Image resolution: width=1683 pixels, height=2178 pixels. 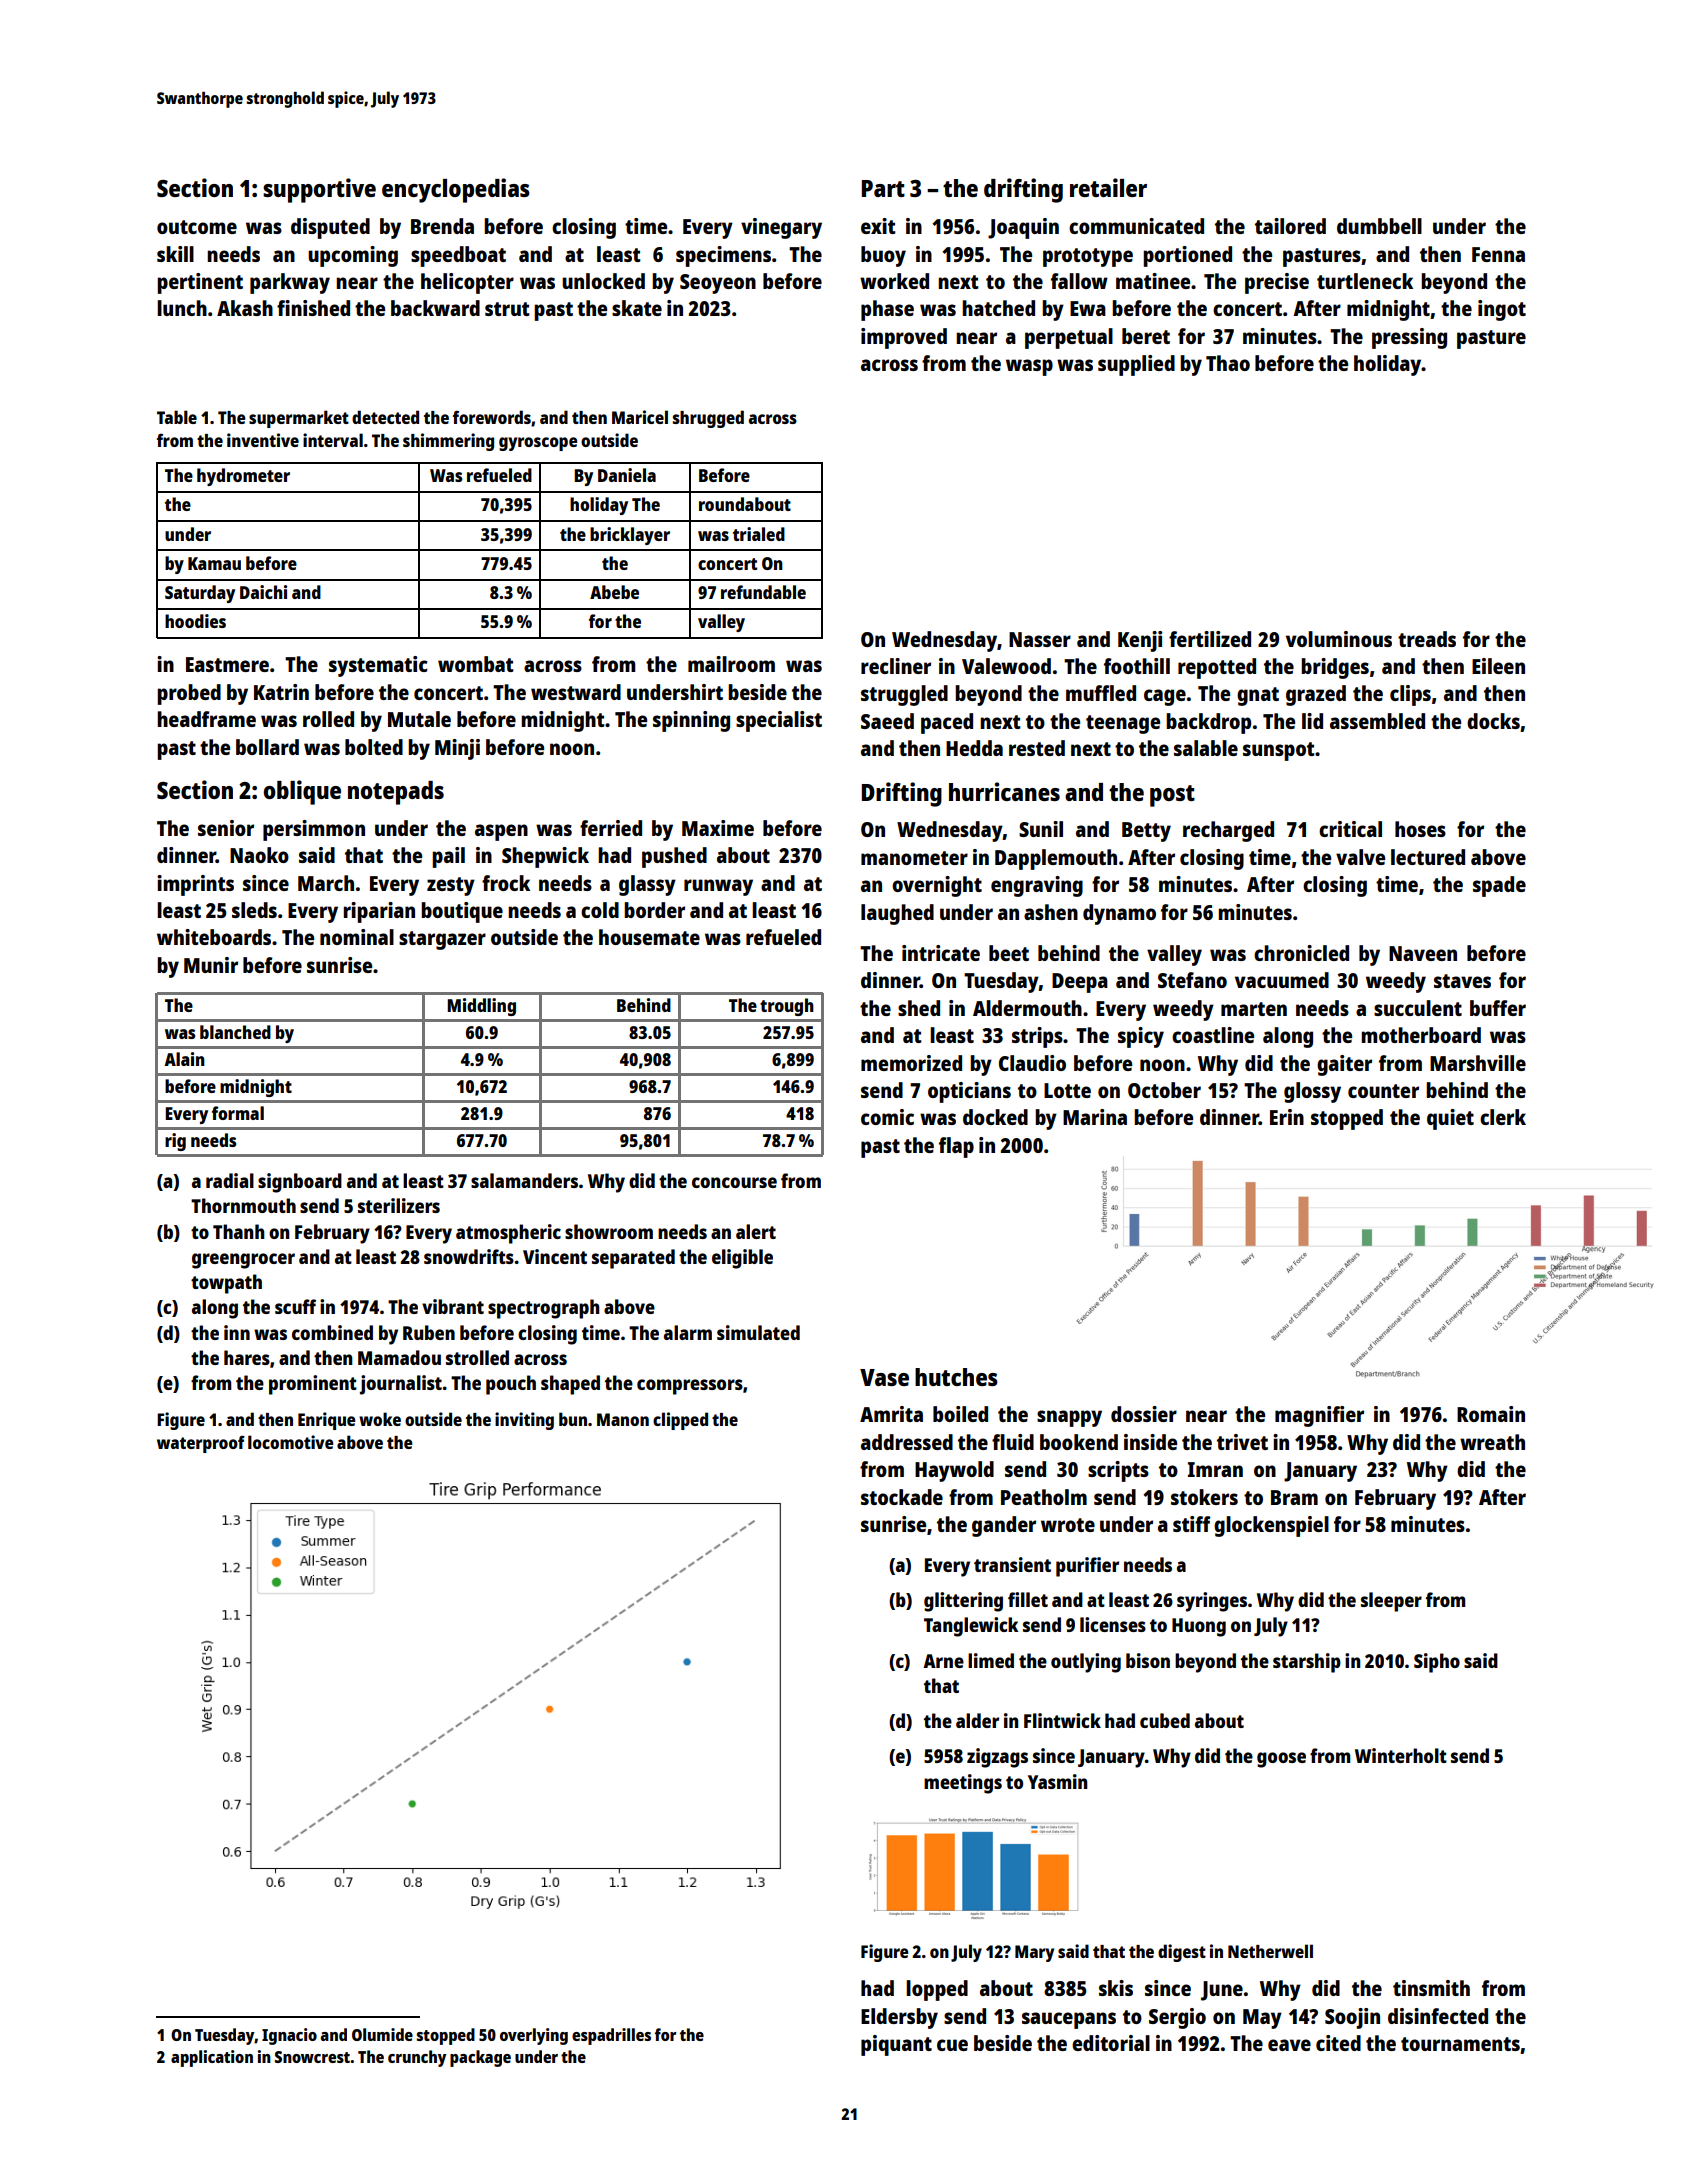 I want to click on quiet, so click(x=1450, y=1119).
